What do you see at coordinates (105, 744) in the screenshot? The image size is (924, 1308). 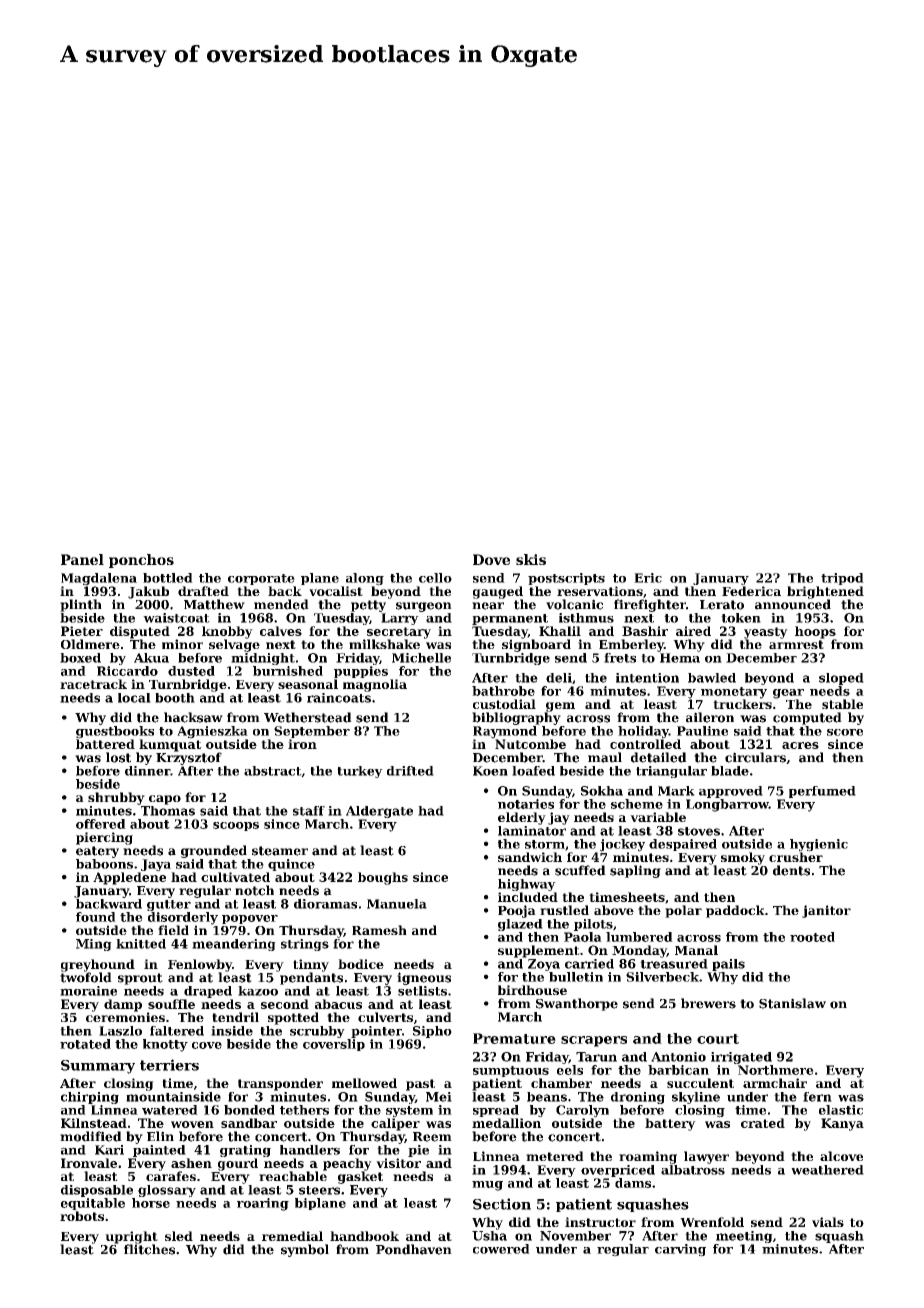 I see `battered` at bounding box center [105, 744].
